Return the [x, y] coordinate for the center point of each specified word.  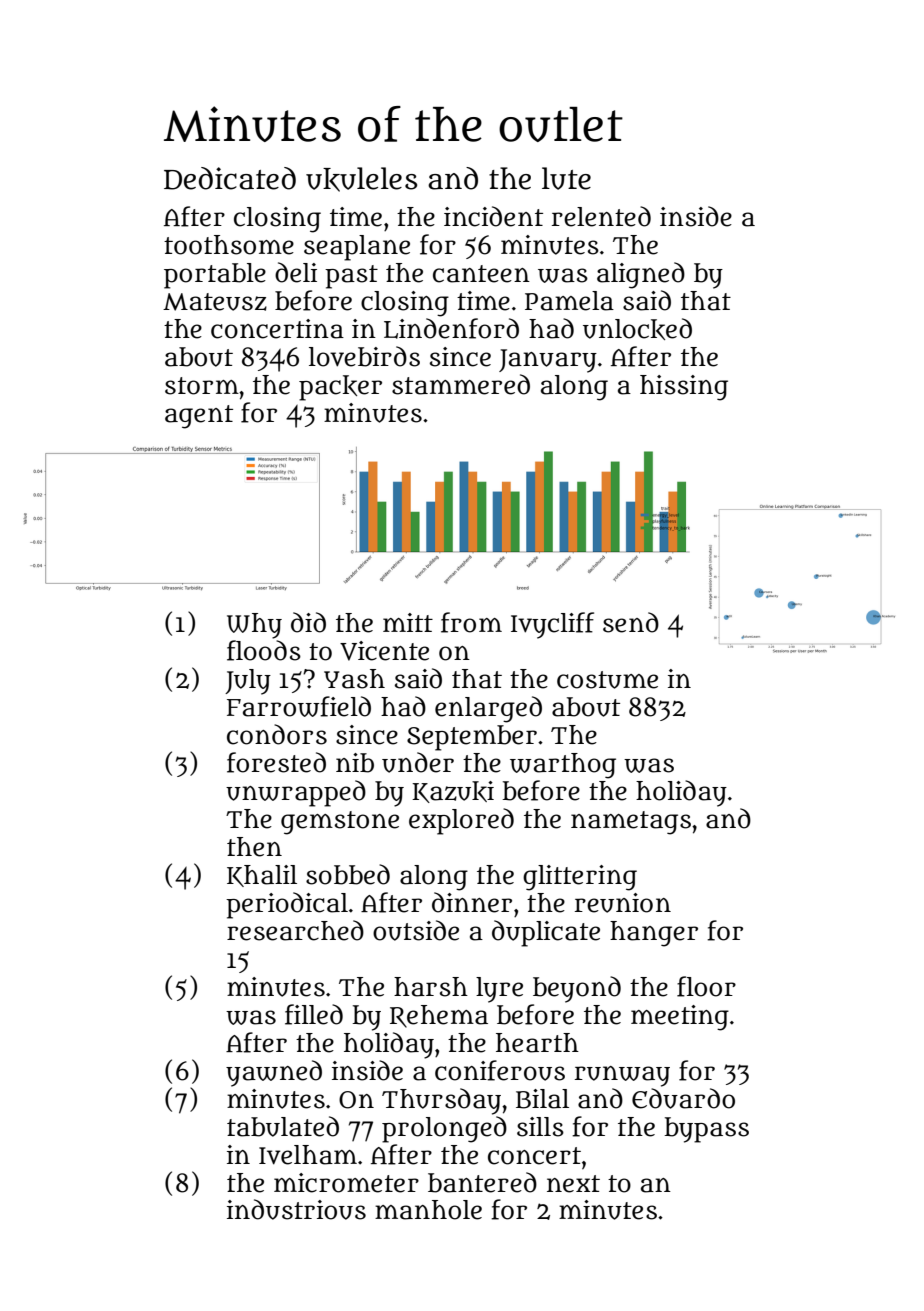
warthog [563, 766]
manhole [428, 1210]
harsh [431, 987]
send [631, 622]
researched [295, 930]
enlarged [488, 709]
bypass [706, 1130]
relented [601, 216]
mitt [408, 622]
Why [254, 626]
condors [277, 734]
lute [566, 178]
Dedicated [230, 178]
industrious [296, 1209]
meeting [680, 1018]
